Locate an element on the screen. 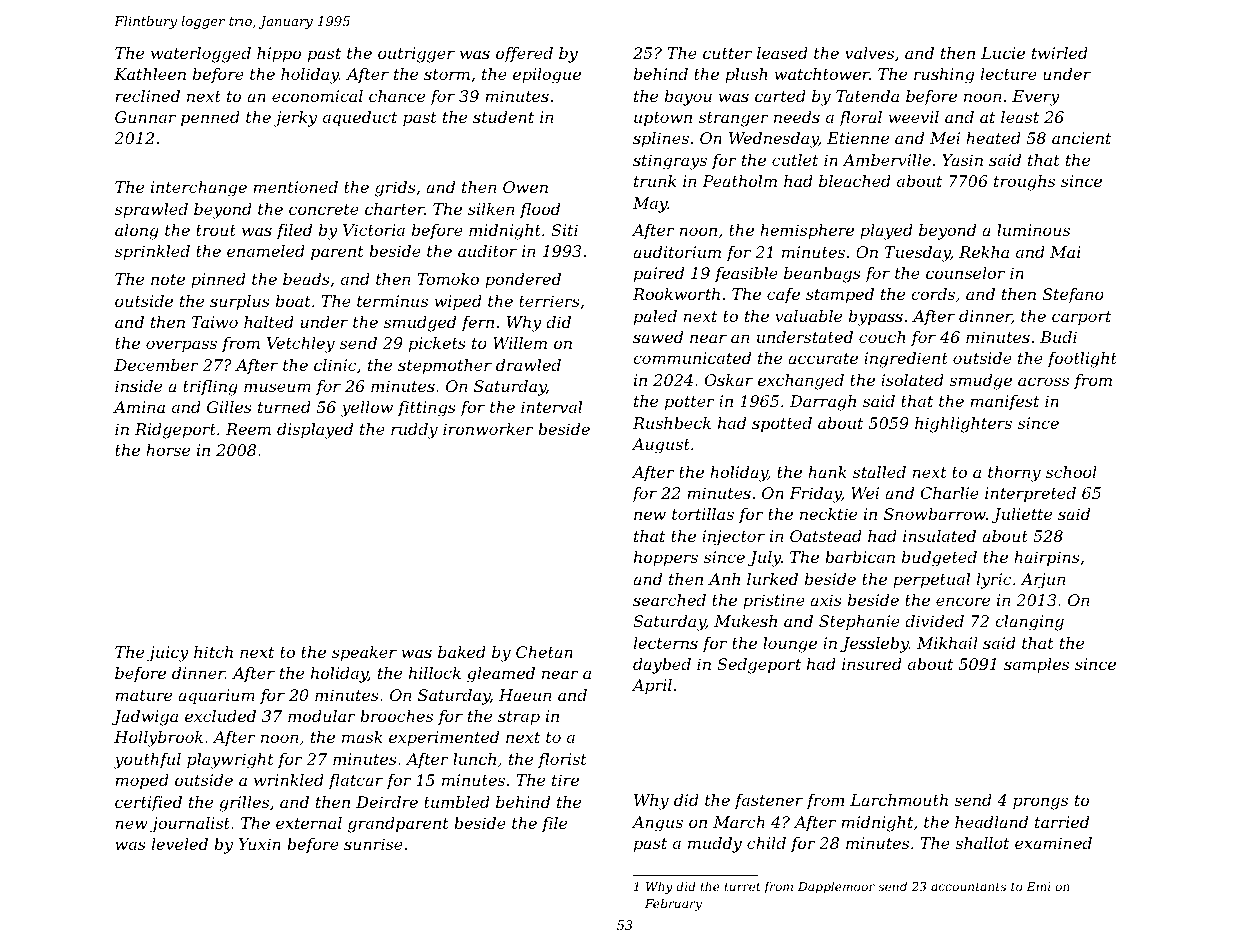  ancient is located at coordinates (1081, 138).
